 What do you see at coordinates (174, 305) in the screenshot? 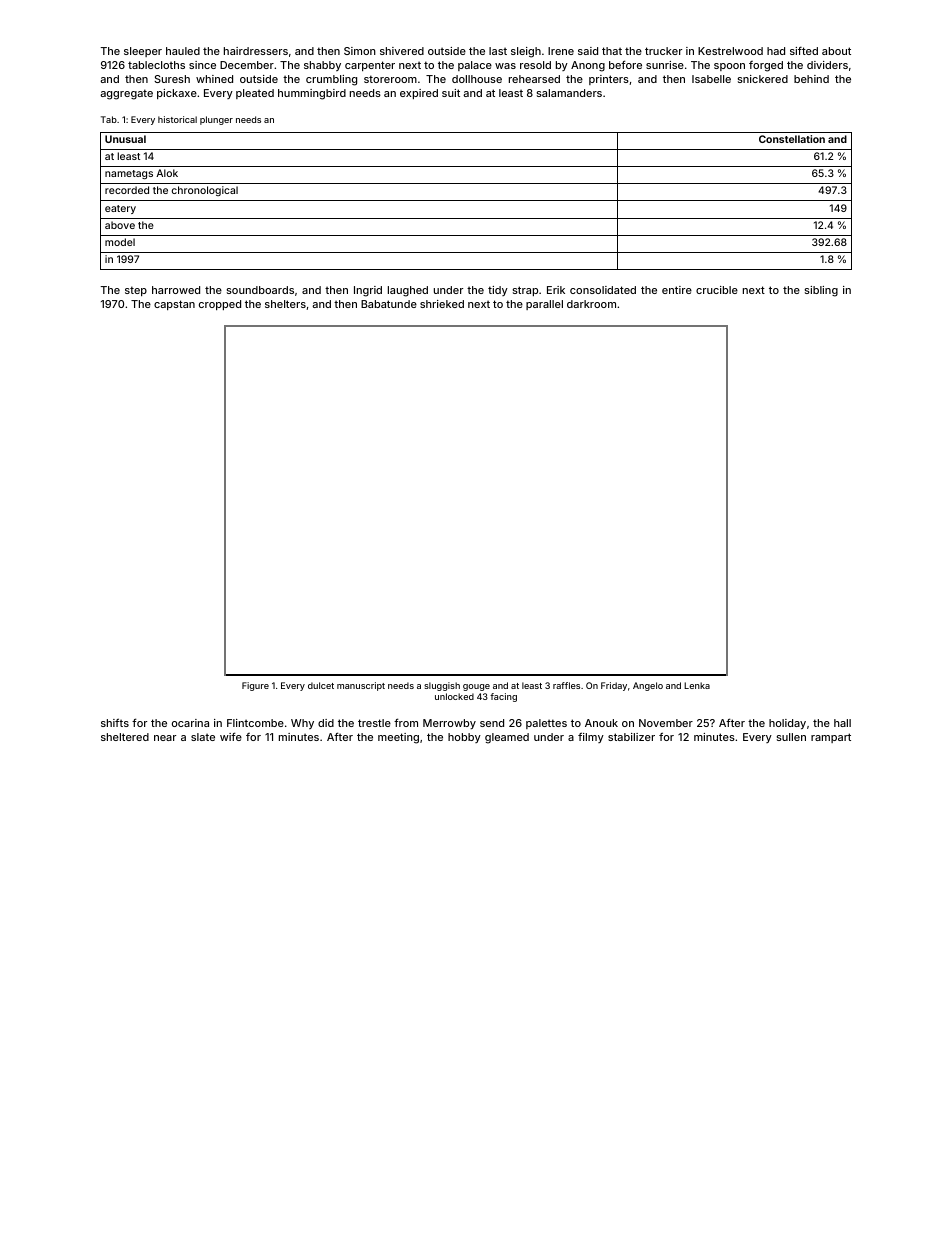
I see `capstan` at bounding box center [174, 305].
